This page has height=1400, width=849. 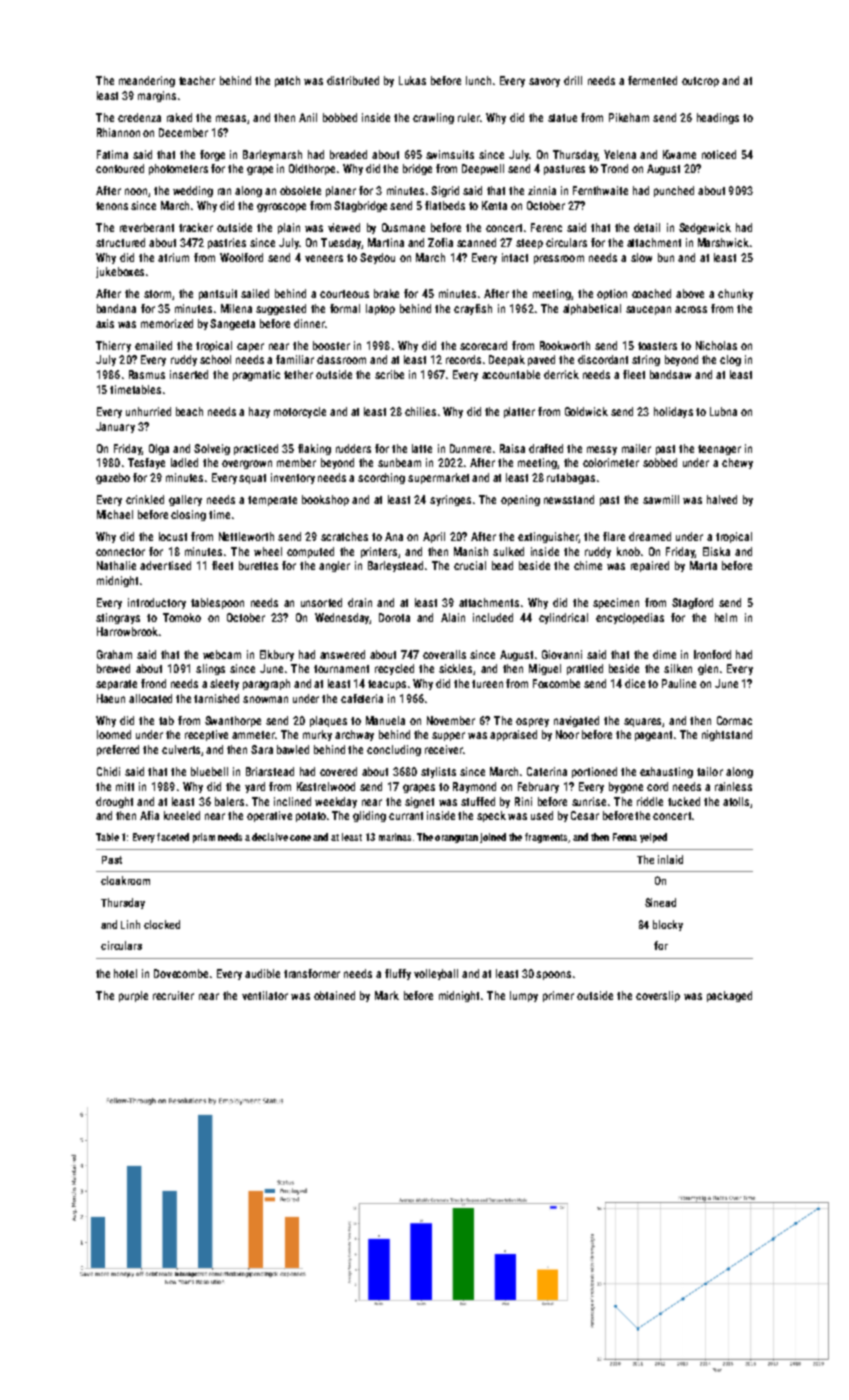 I want to click on volleyball, so click(x=436, y=974).
